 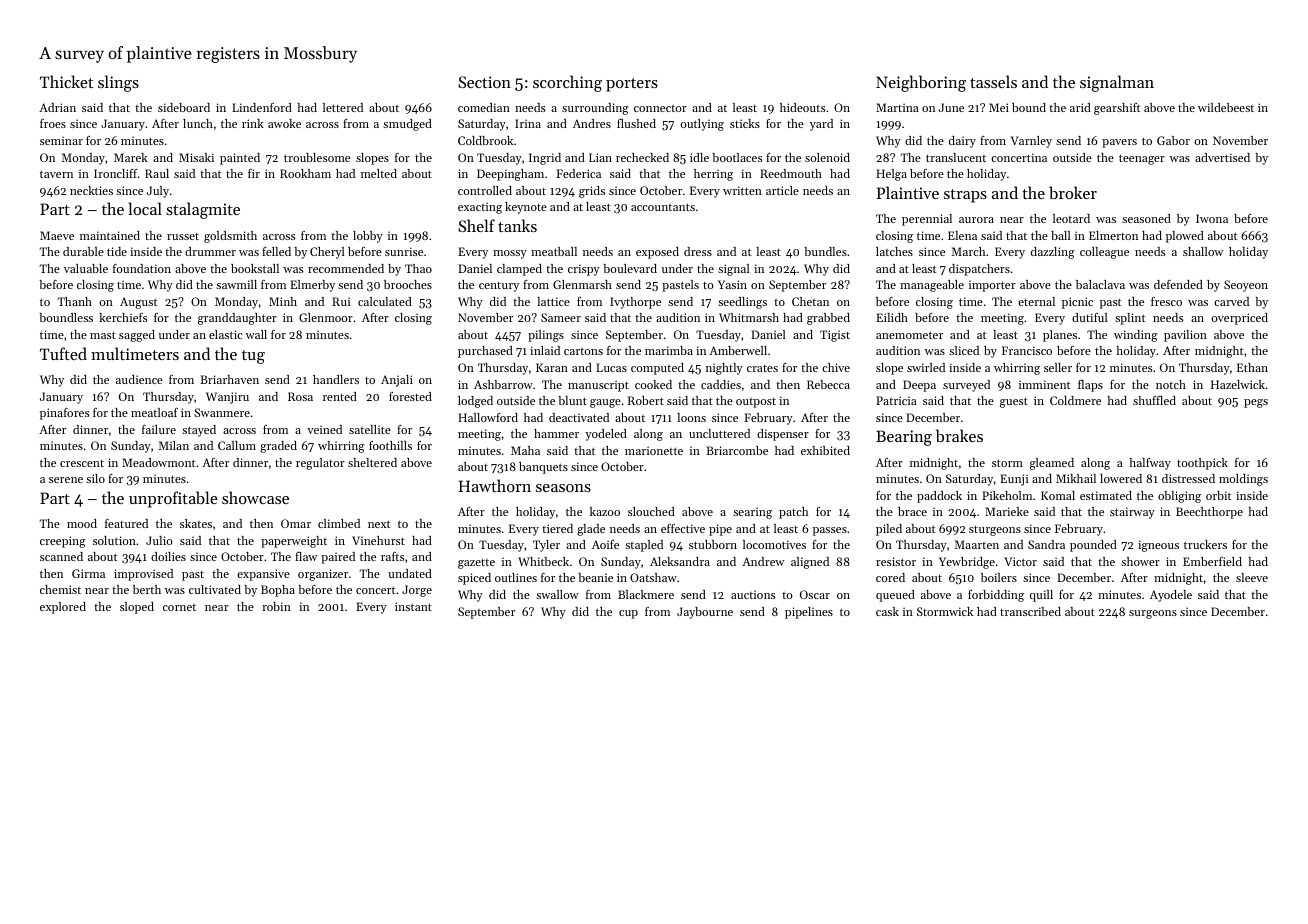 I want to click on dazzling, so click(x=1053, y=253).
